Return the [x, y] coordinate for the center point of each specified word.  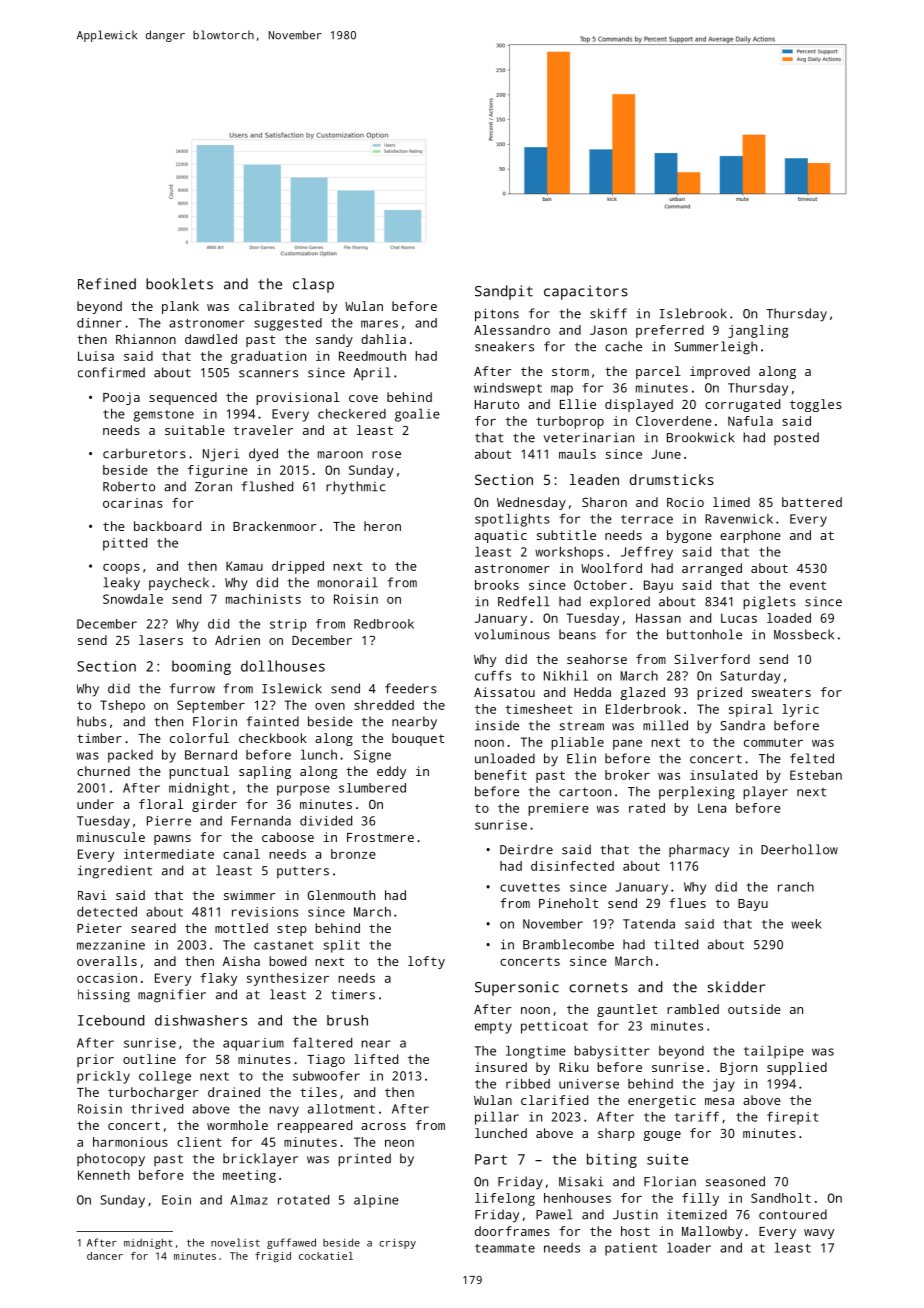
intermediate [169, 854]
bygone [689, 536]
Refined [107, 284]
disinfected [572, 866]
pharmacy [699, 851]
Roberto [129, 486]
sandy [334, 340]
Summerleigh [715, 348]
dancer [105, 1256]
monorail [348, 582]
